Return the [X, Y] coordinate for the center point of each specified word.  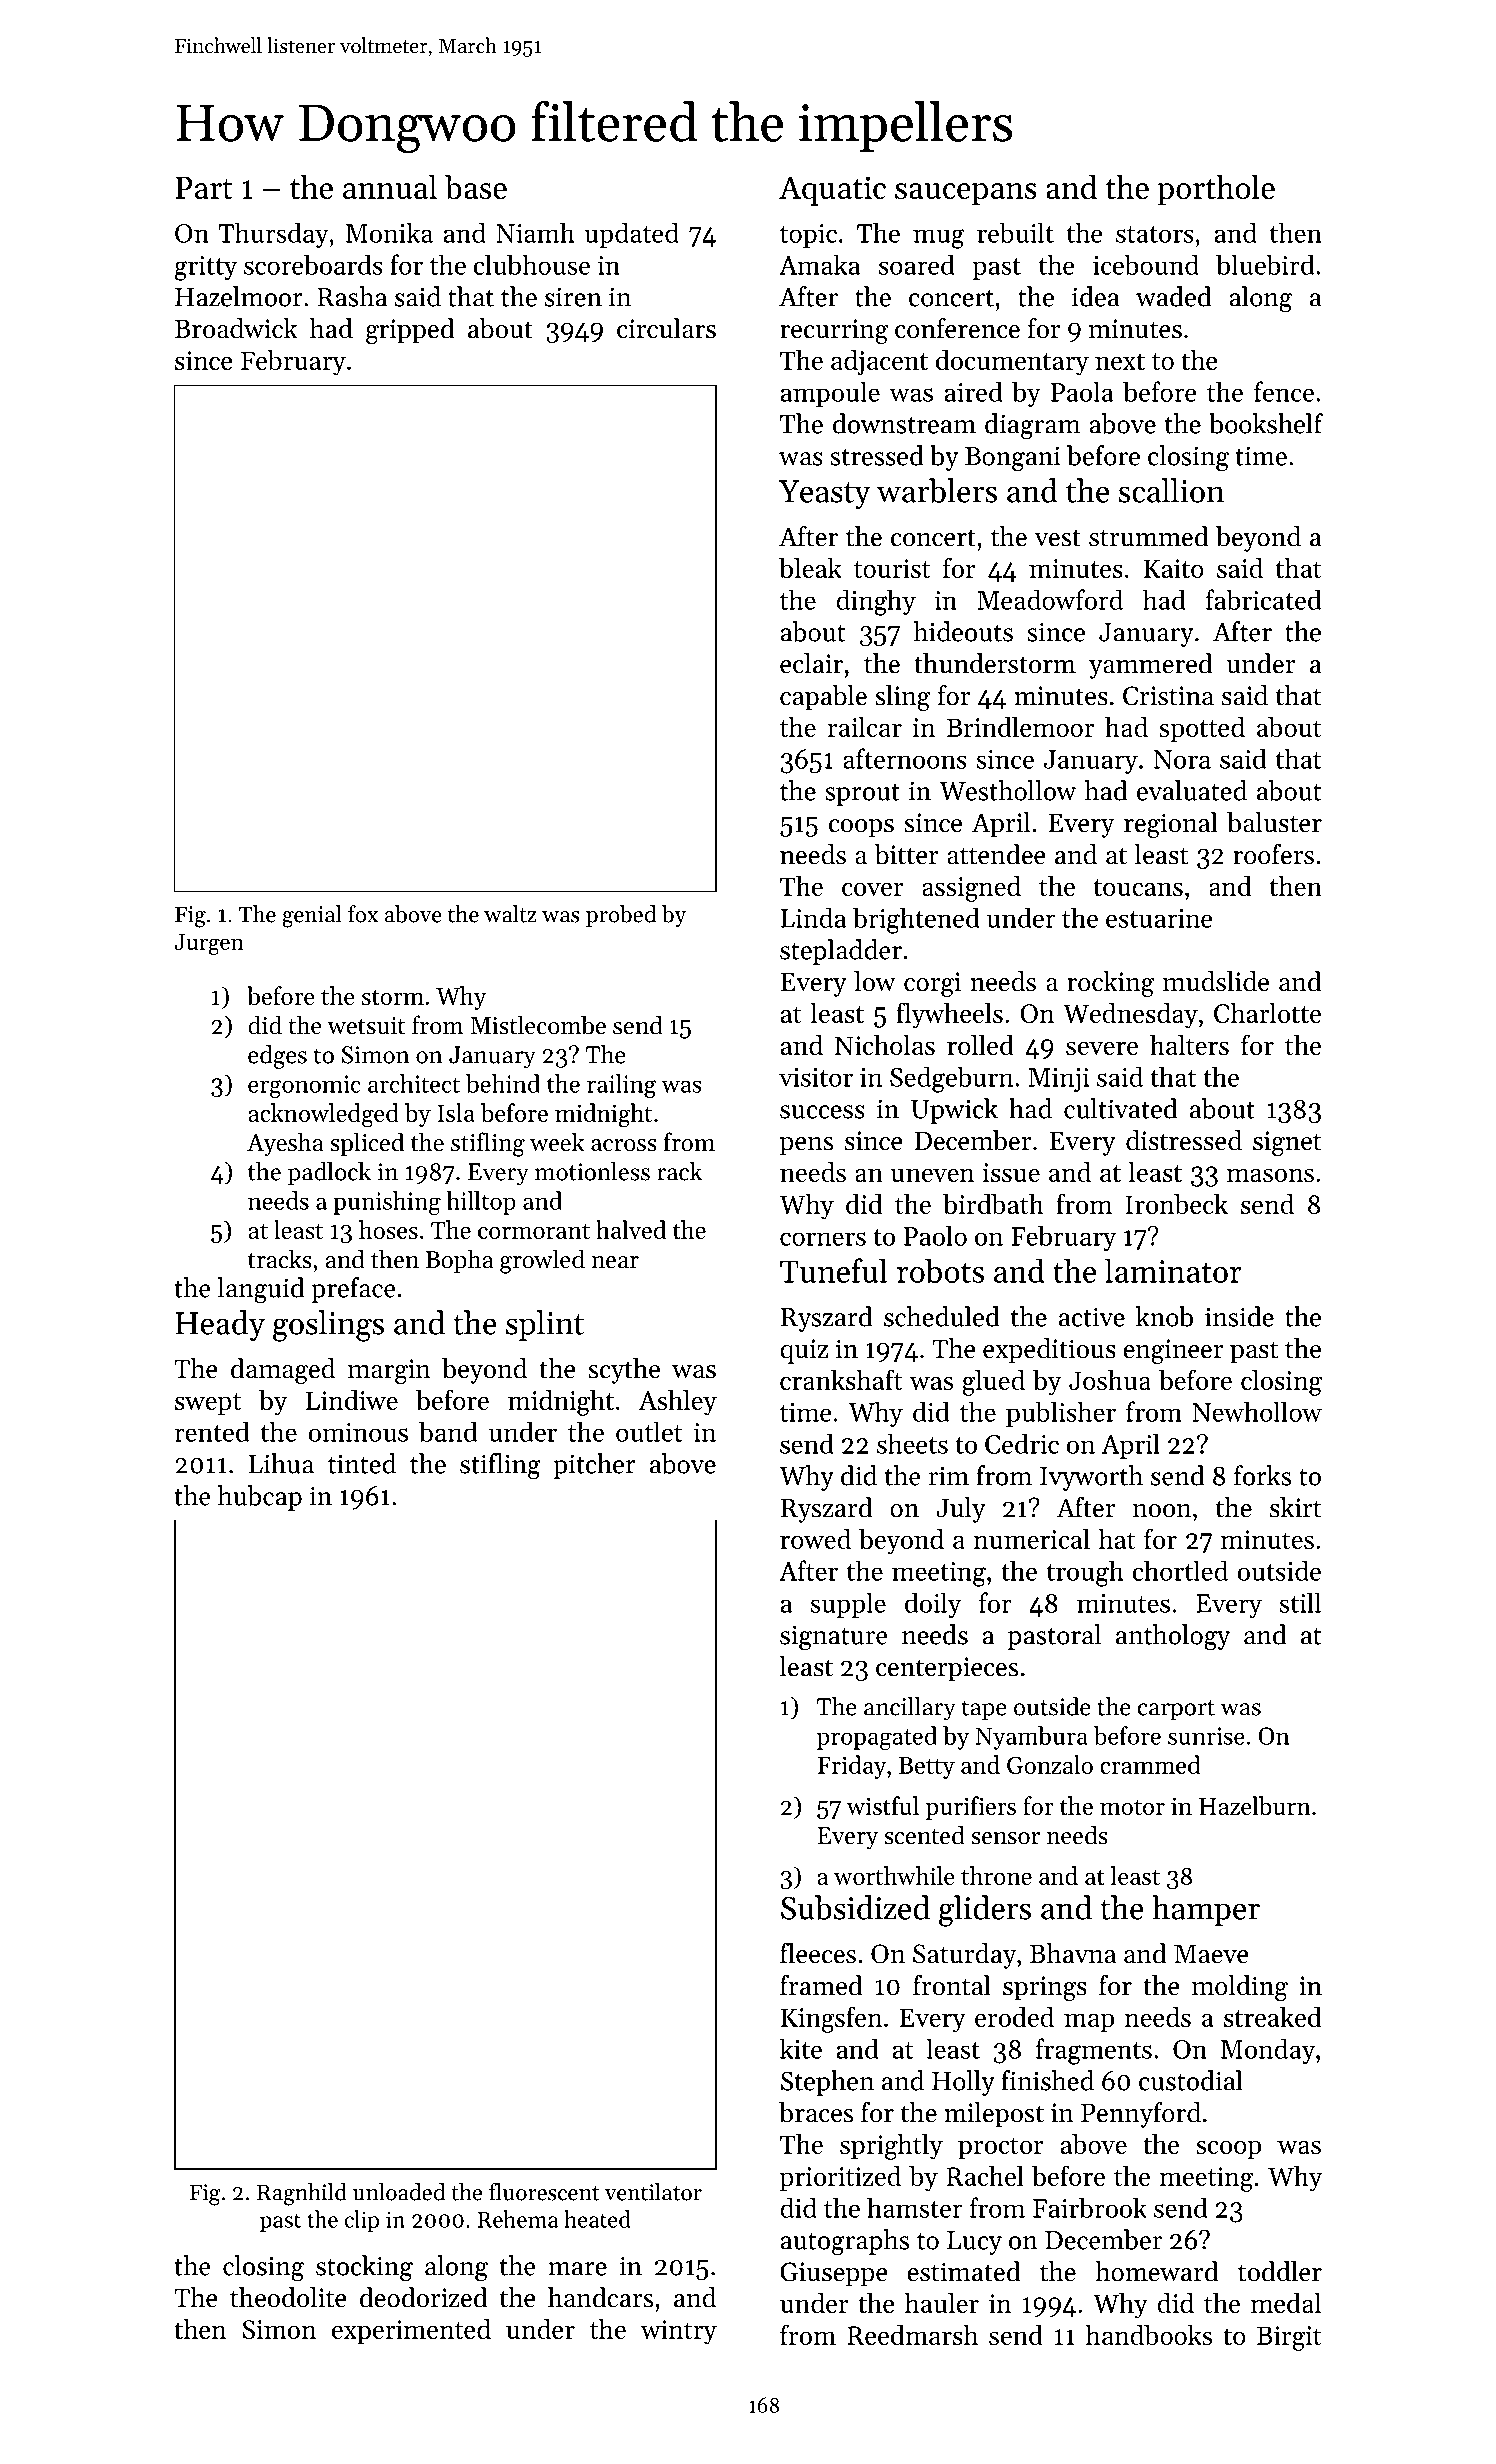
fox [363, 914]
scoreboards [313, 264]
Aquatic [832, 191]
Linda [813, 917]
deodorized [424, 2297]
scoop [1228, 2150]
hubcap [260, 1498]
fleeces [818, 1953]
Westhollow [1007, 790]
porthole [1216, 190]
